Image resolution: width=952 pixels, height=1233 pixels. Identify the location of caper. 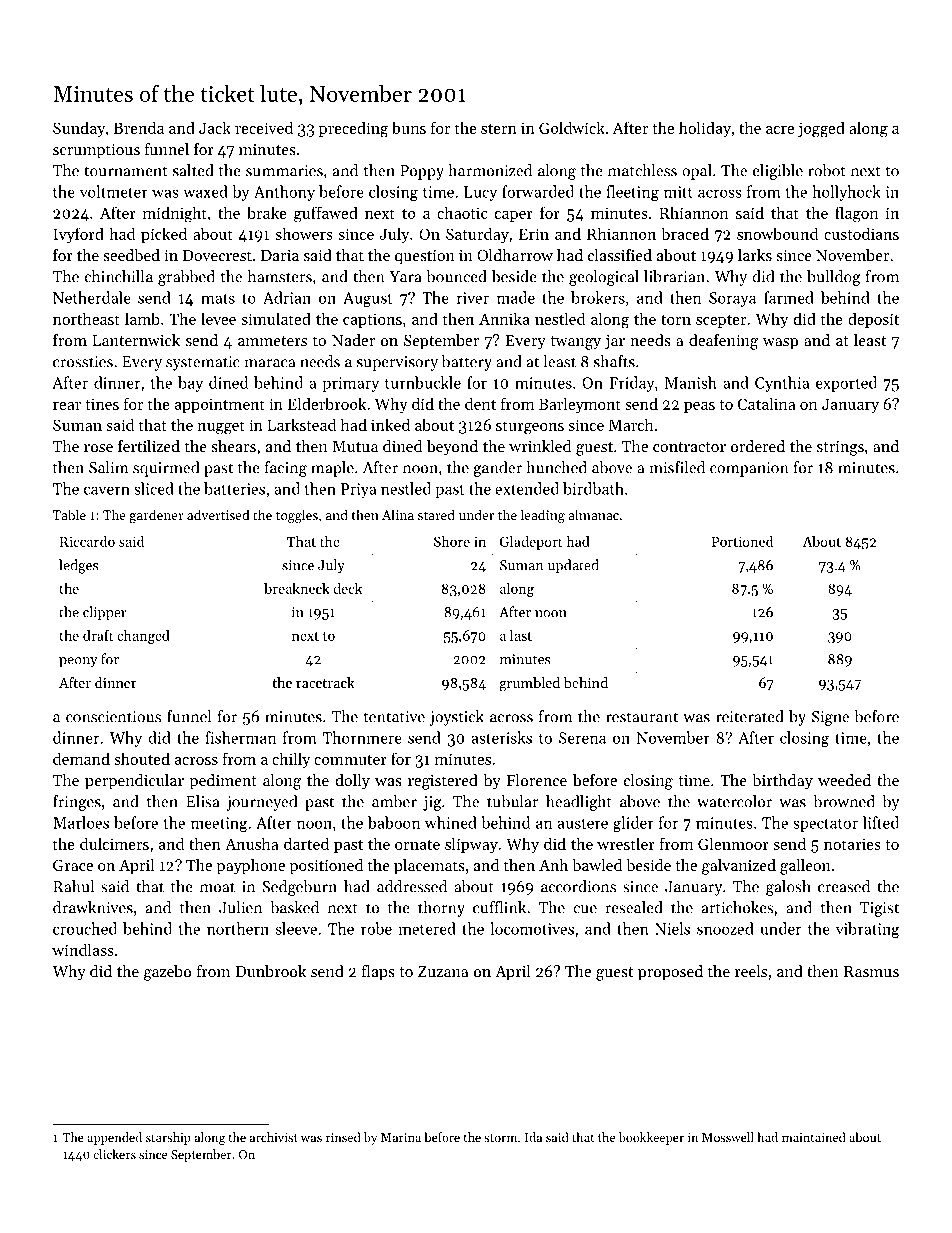
(514, 216).
